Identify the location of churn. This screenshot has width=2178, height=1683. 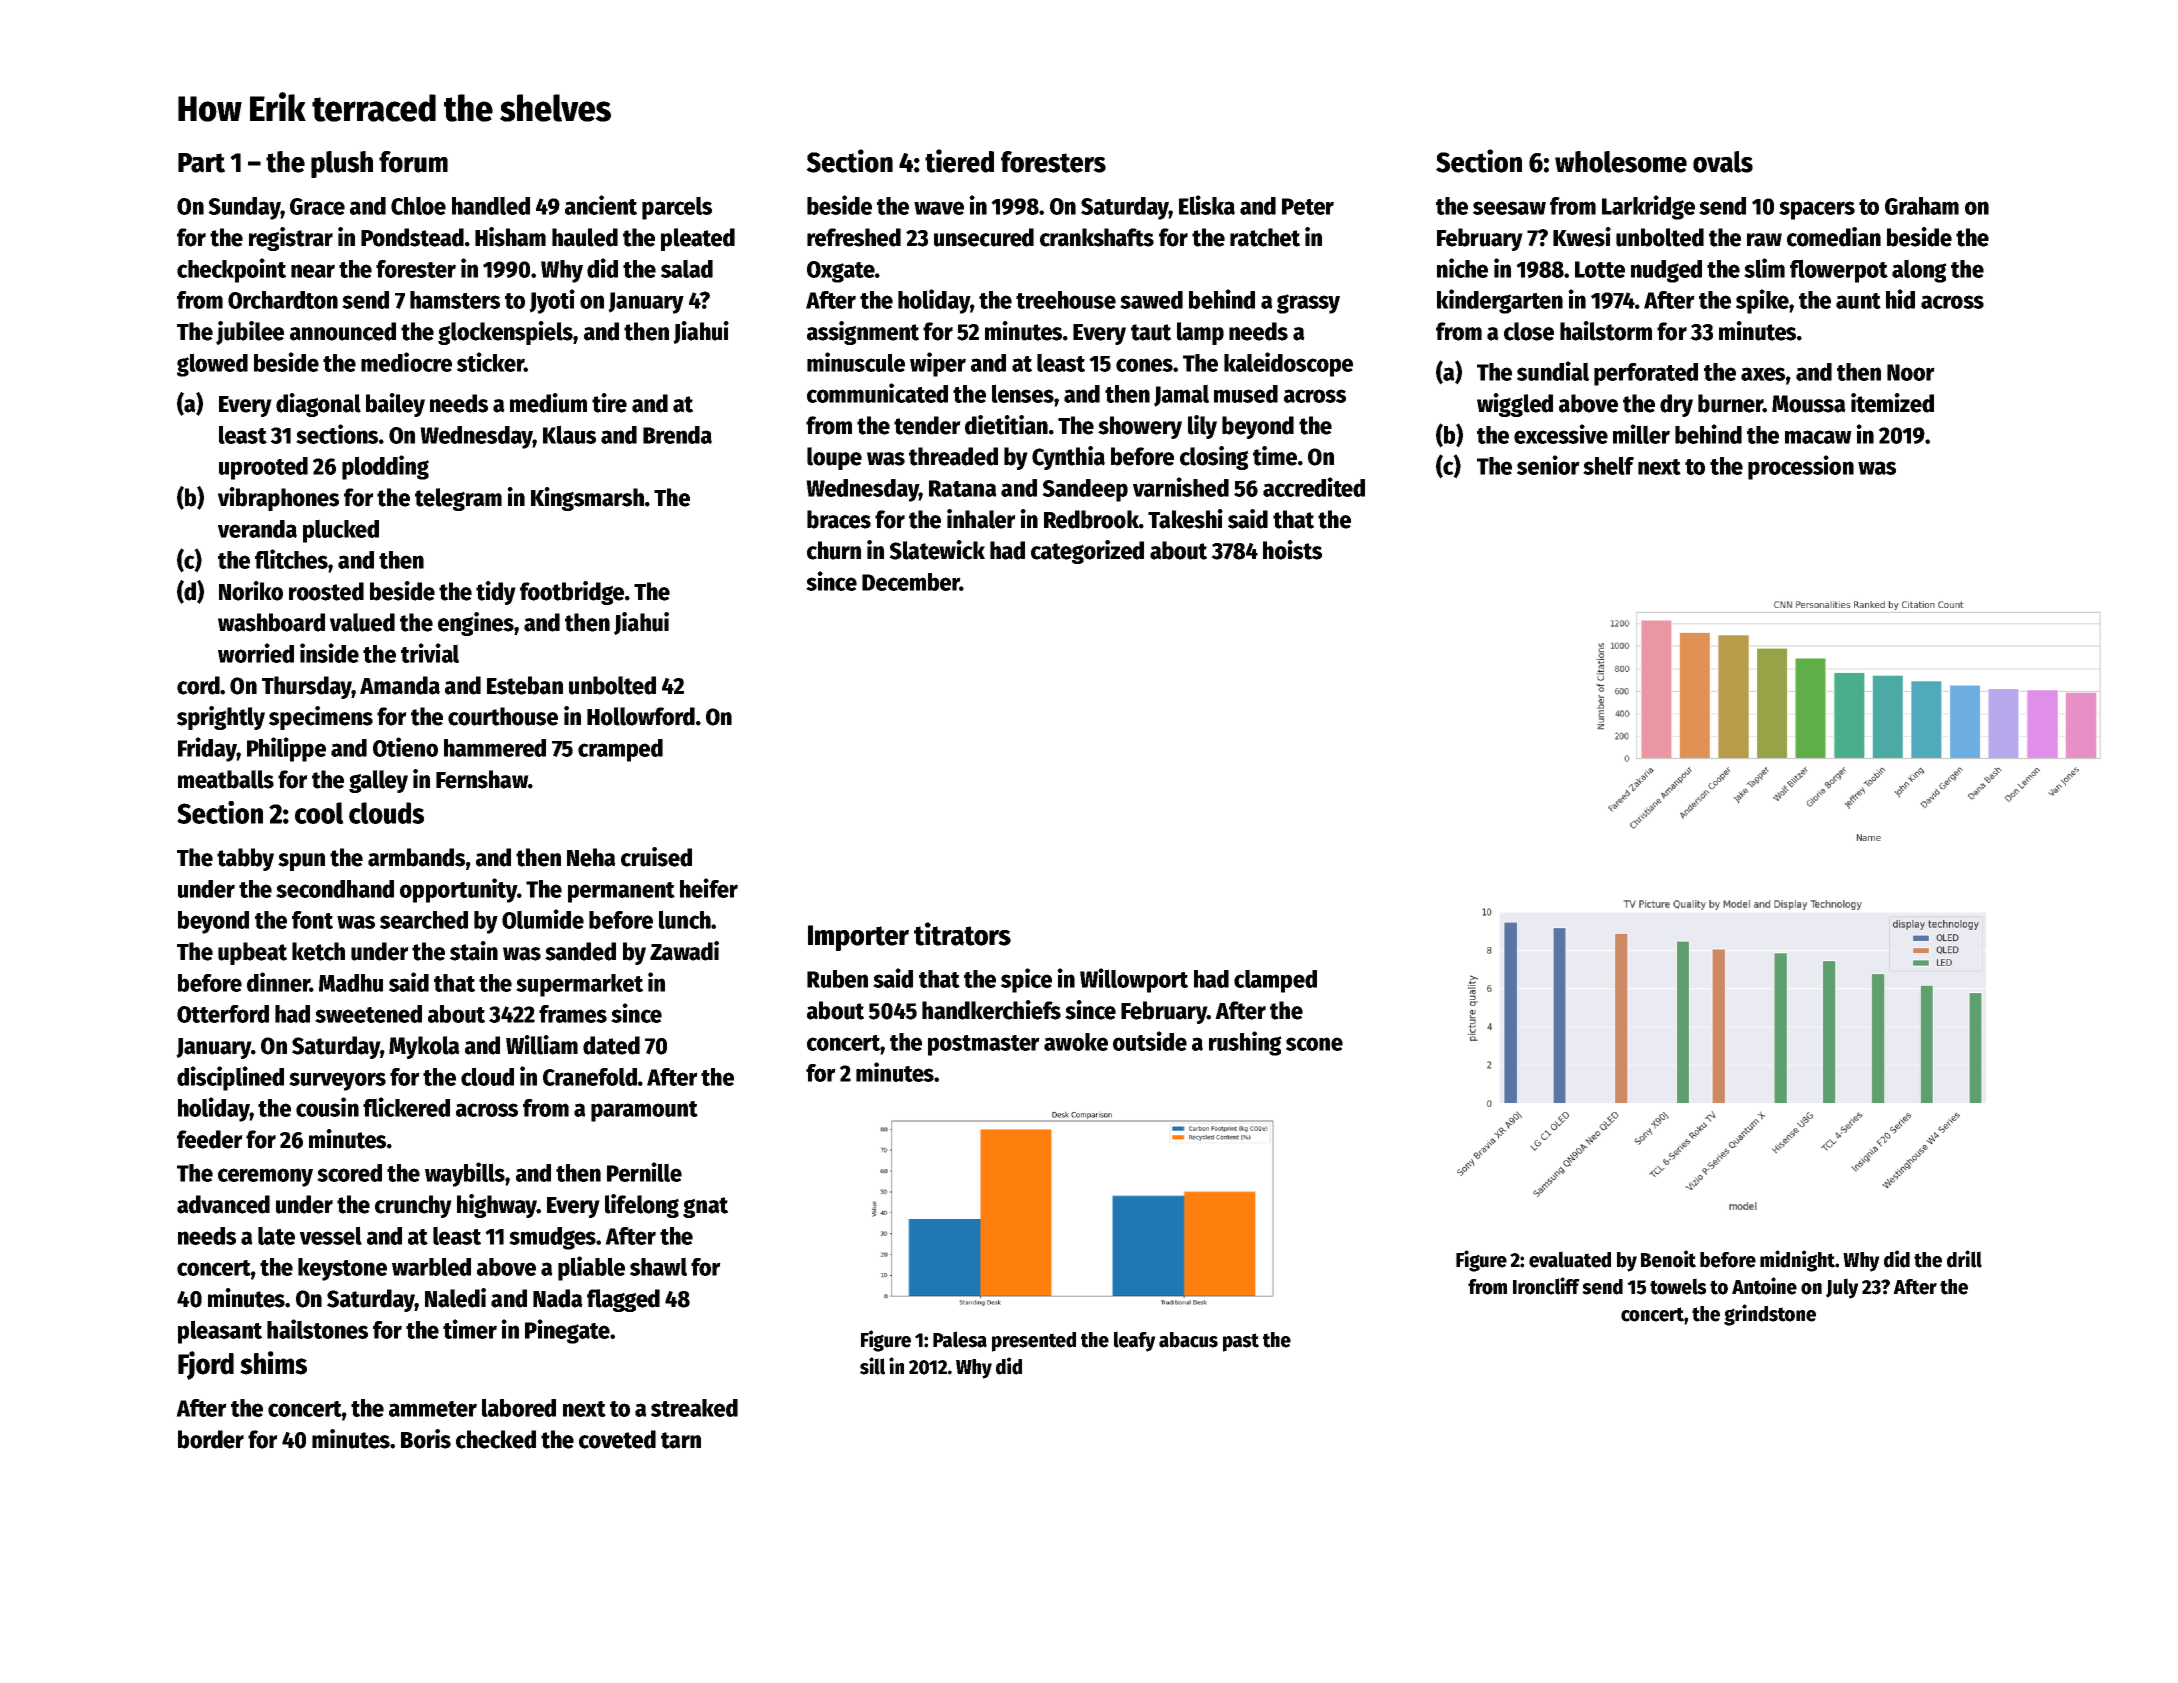
(834, 550).
